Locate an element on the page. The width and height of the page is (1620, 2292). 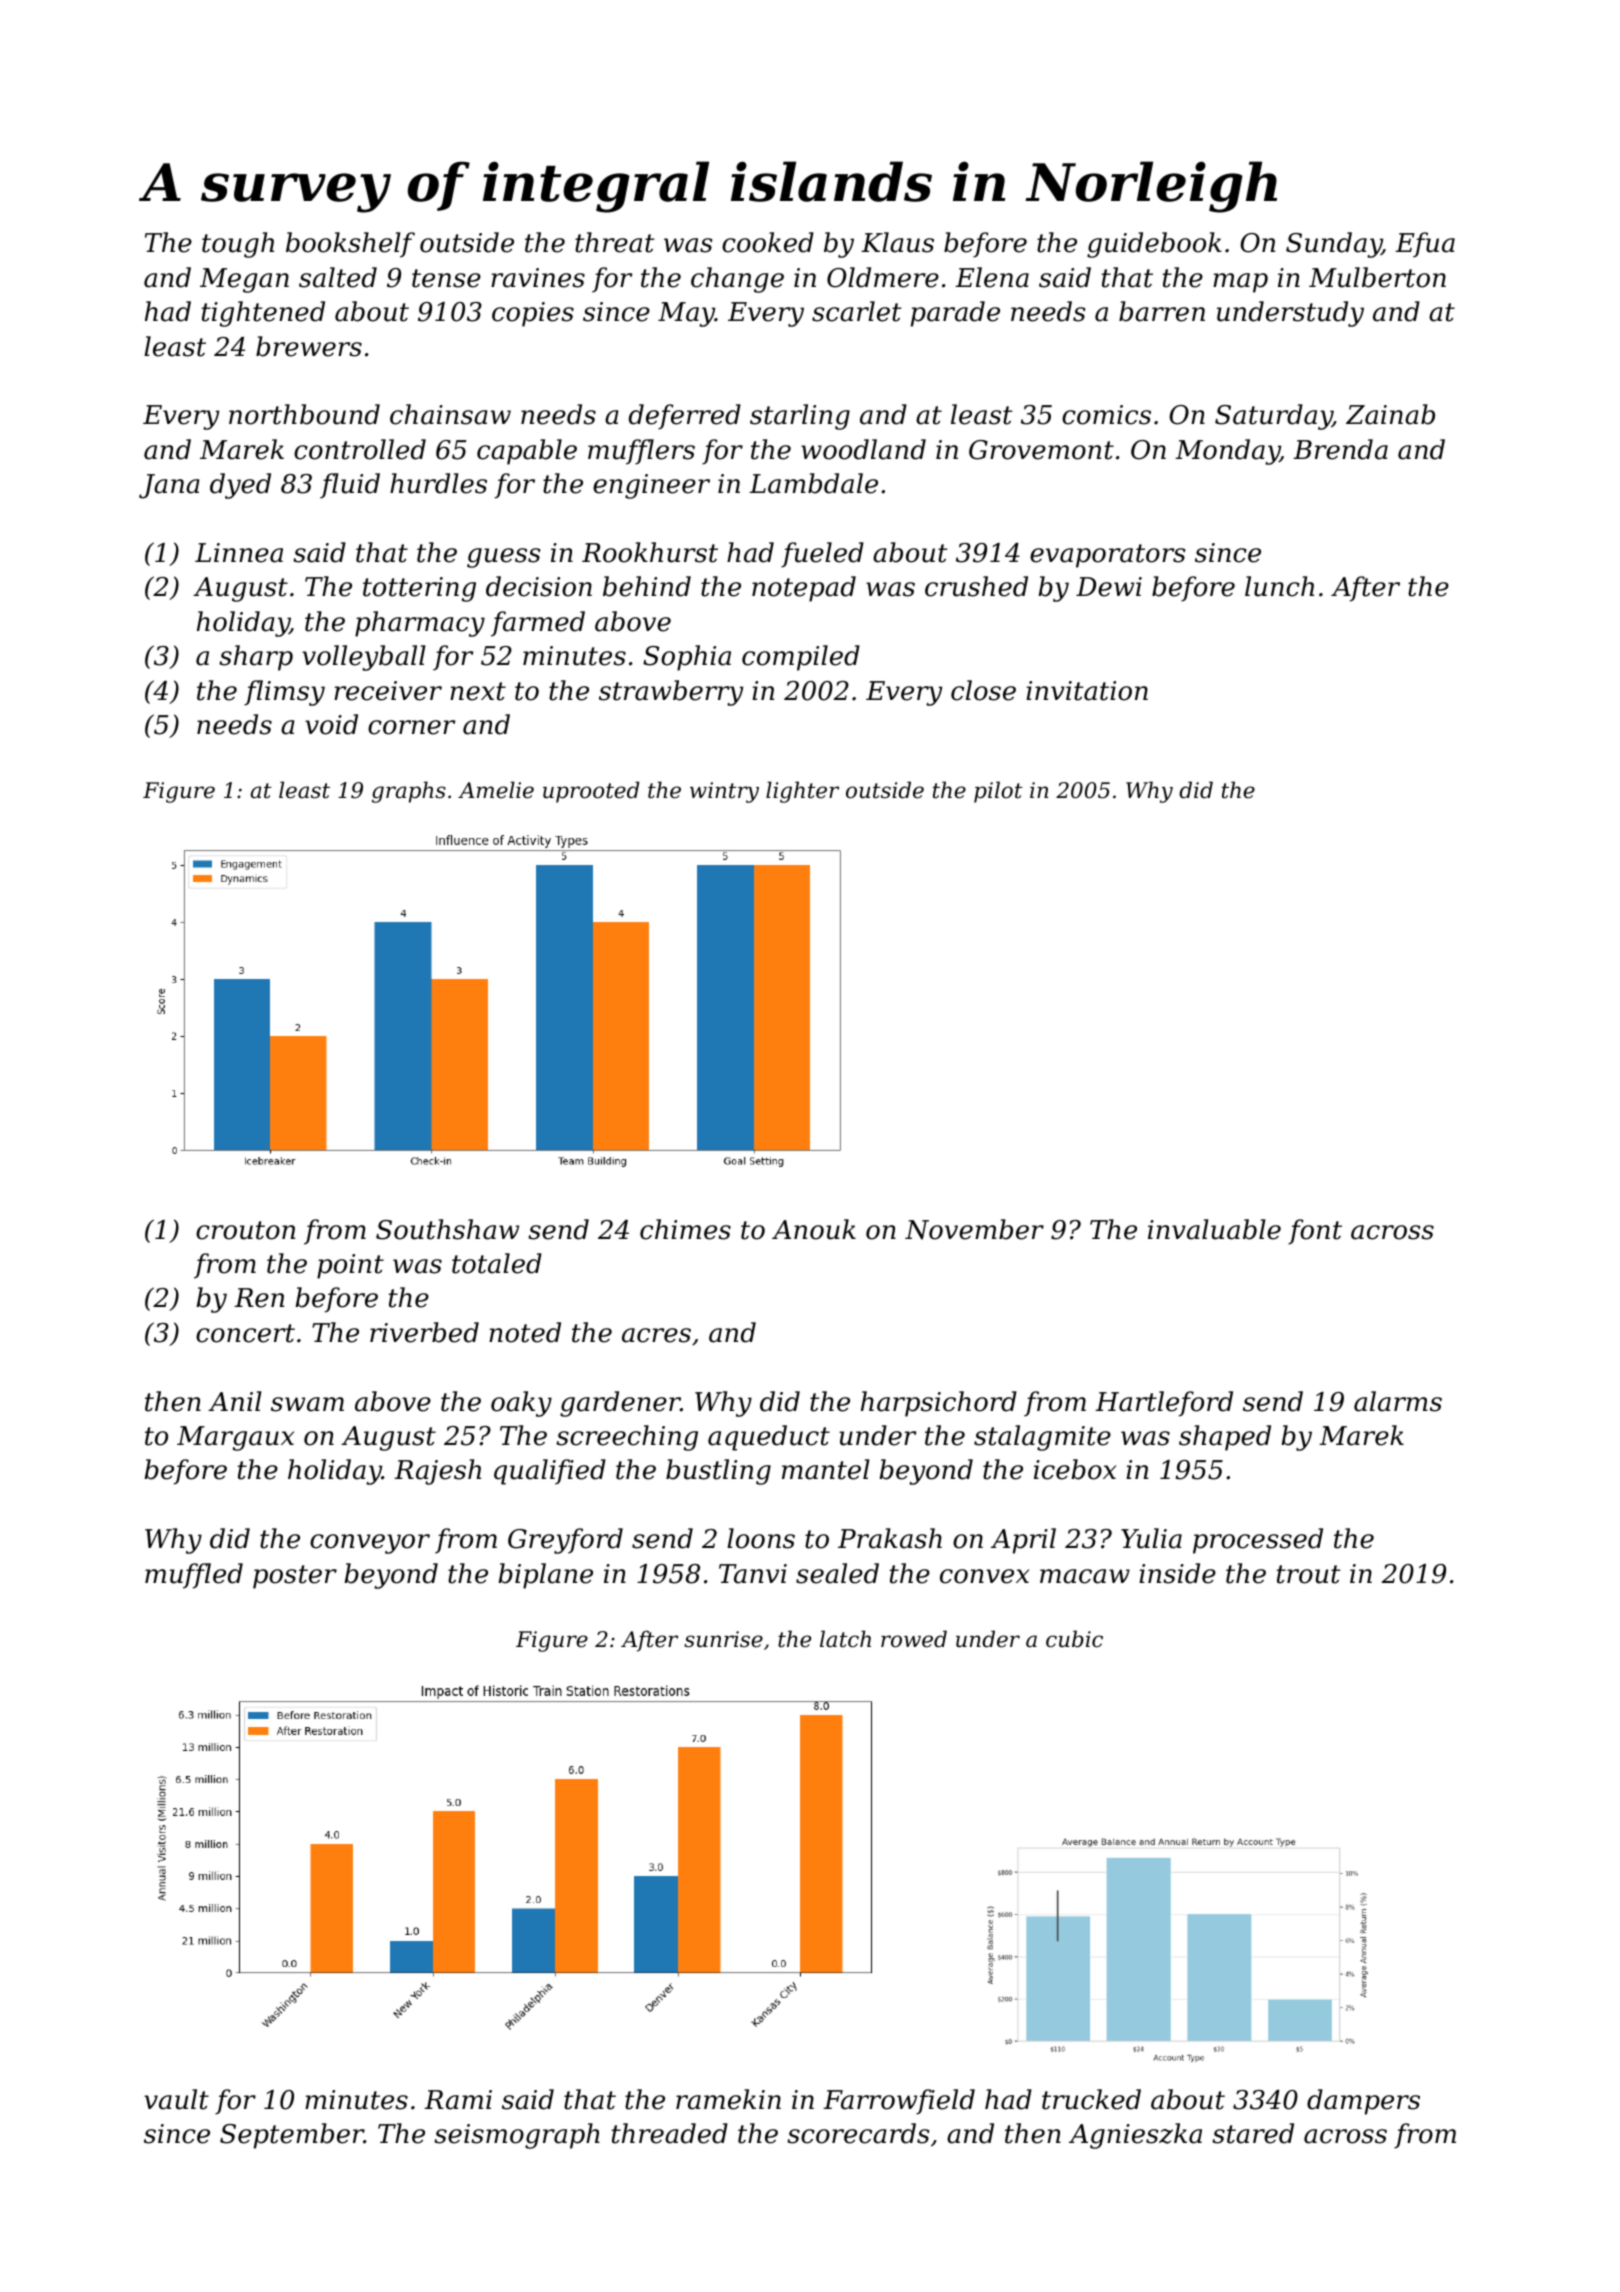
Klaus is located at coordinates (897, 242).
